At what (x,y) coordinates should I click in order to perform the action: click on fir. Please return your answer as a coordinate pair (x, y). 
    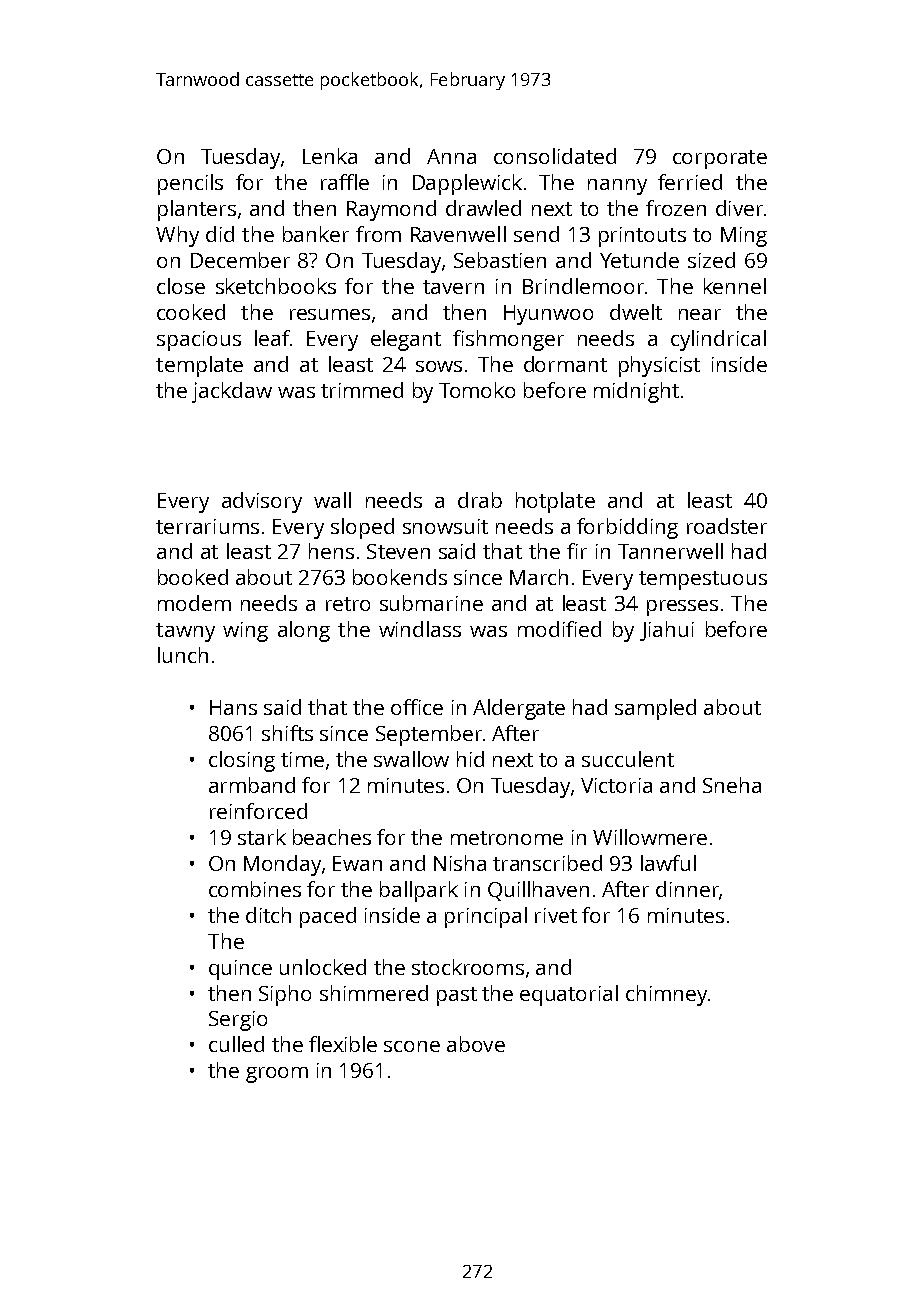
    Looking at the image, I should click on (577, 551).
